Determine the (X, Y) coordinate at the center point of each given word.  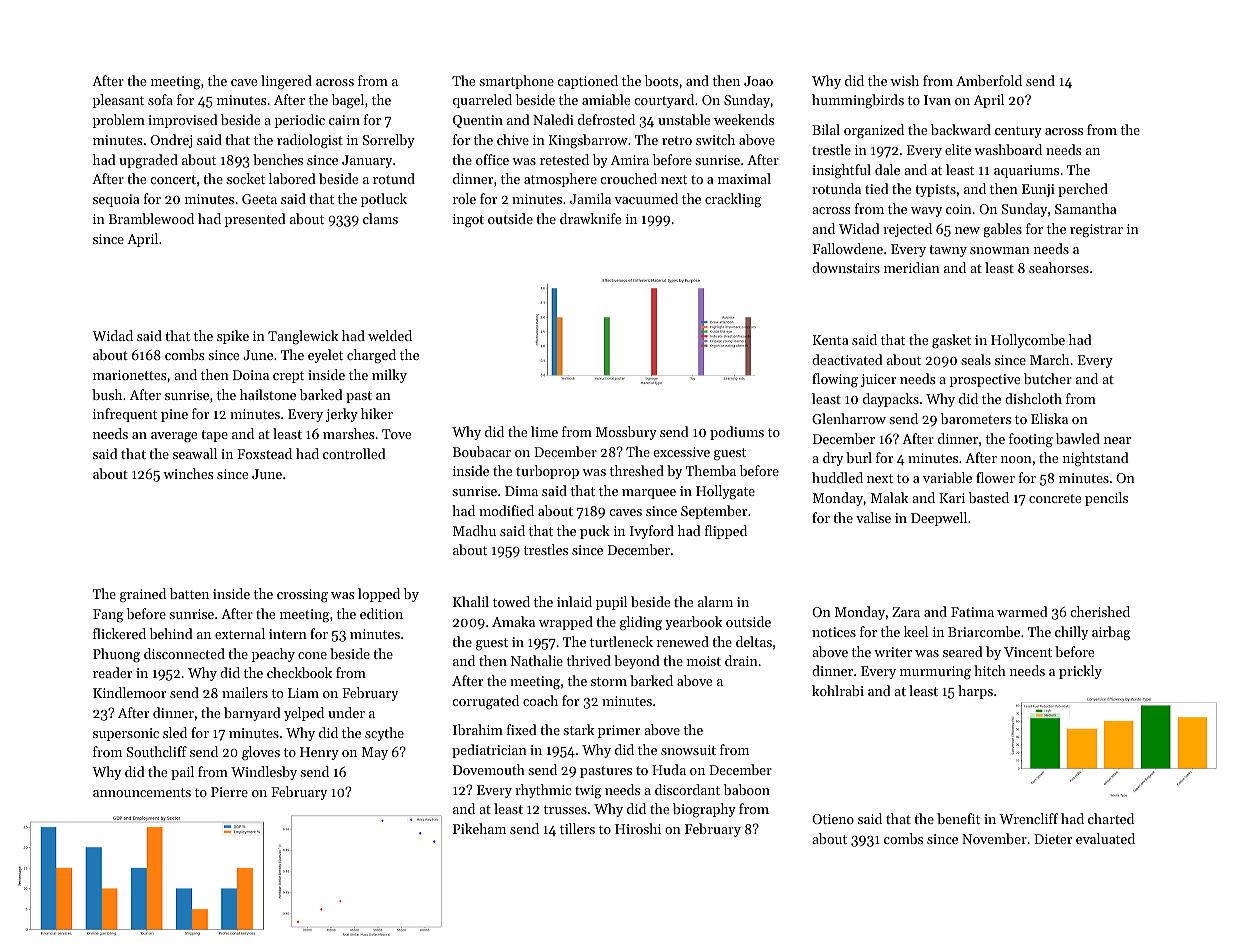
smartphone (516, 82)
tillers (577, 828)
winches (188, 473)
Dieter (1053, 839)
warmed (1022, 611)
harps (975, 692)
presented (255, 220)
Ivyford (652, 532)
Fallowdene (848, 248)
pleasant (118, 101)
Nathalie (537, 660)
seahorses (1059, 267)
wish (904, 80)
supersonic (126, 734)
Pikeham (479, 828)
